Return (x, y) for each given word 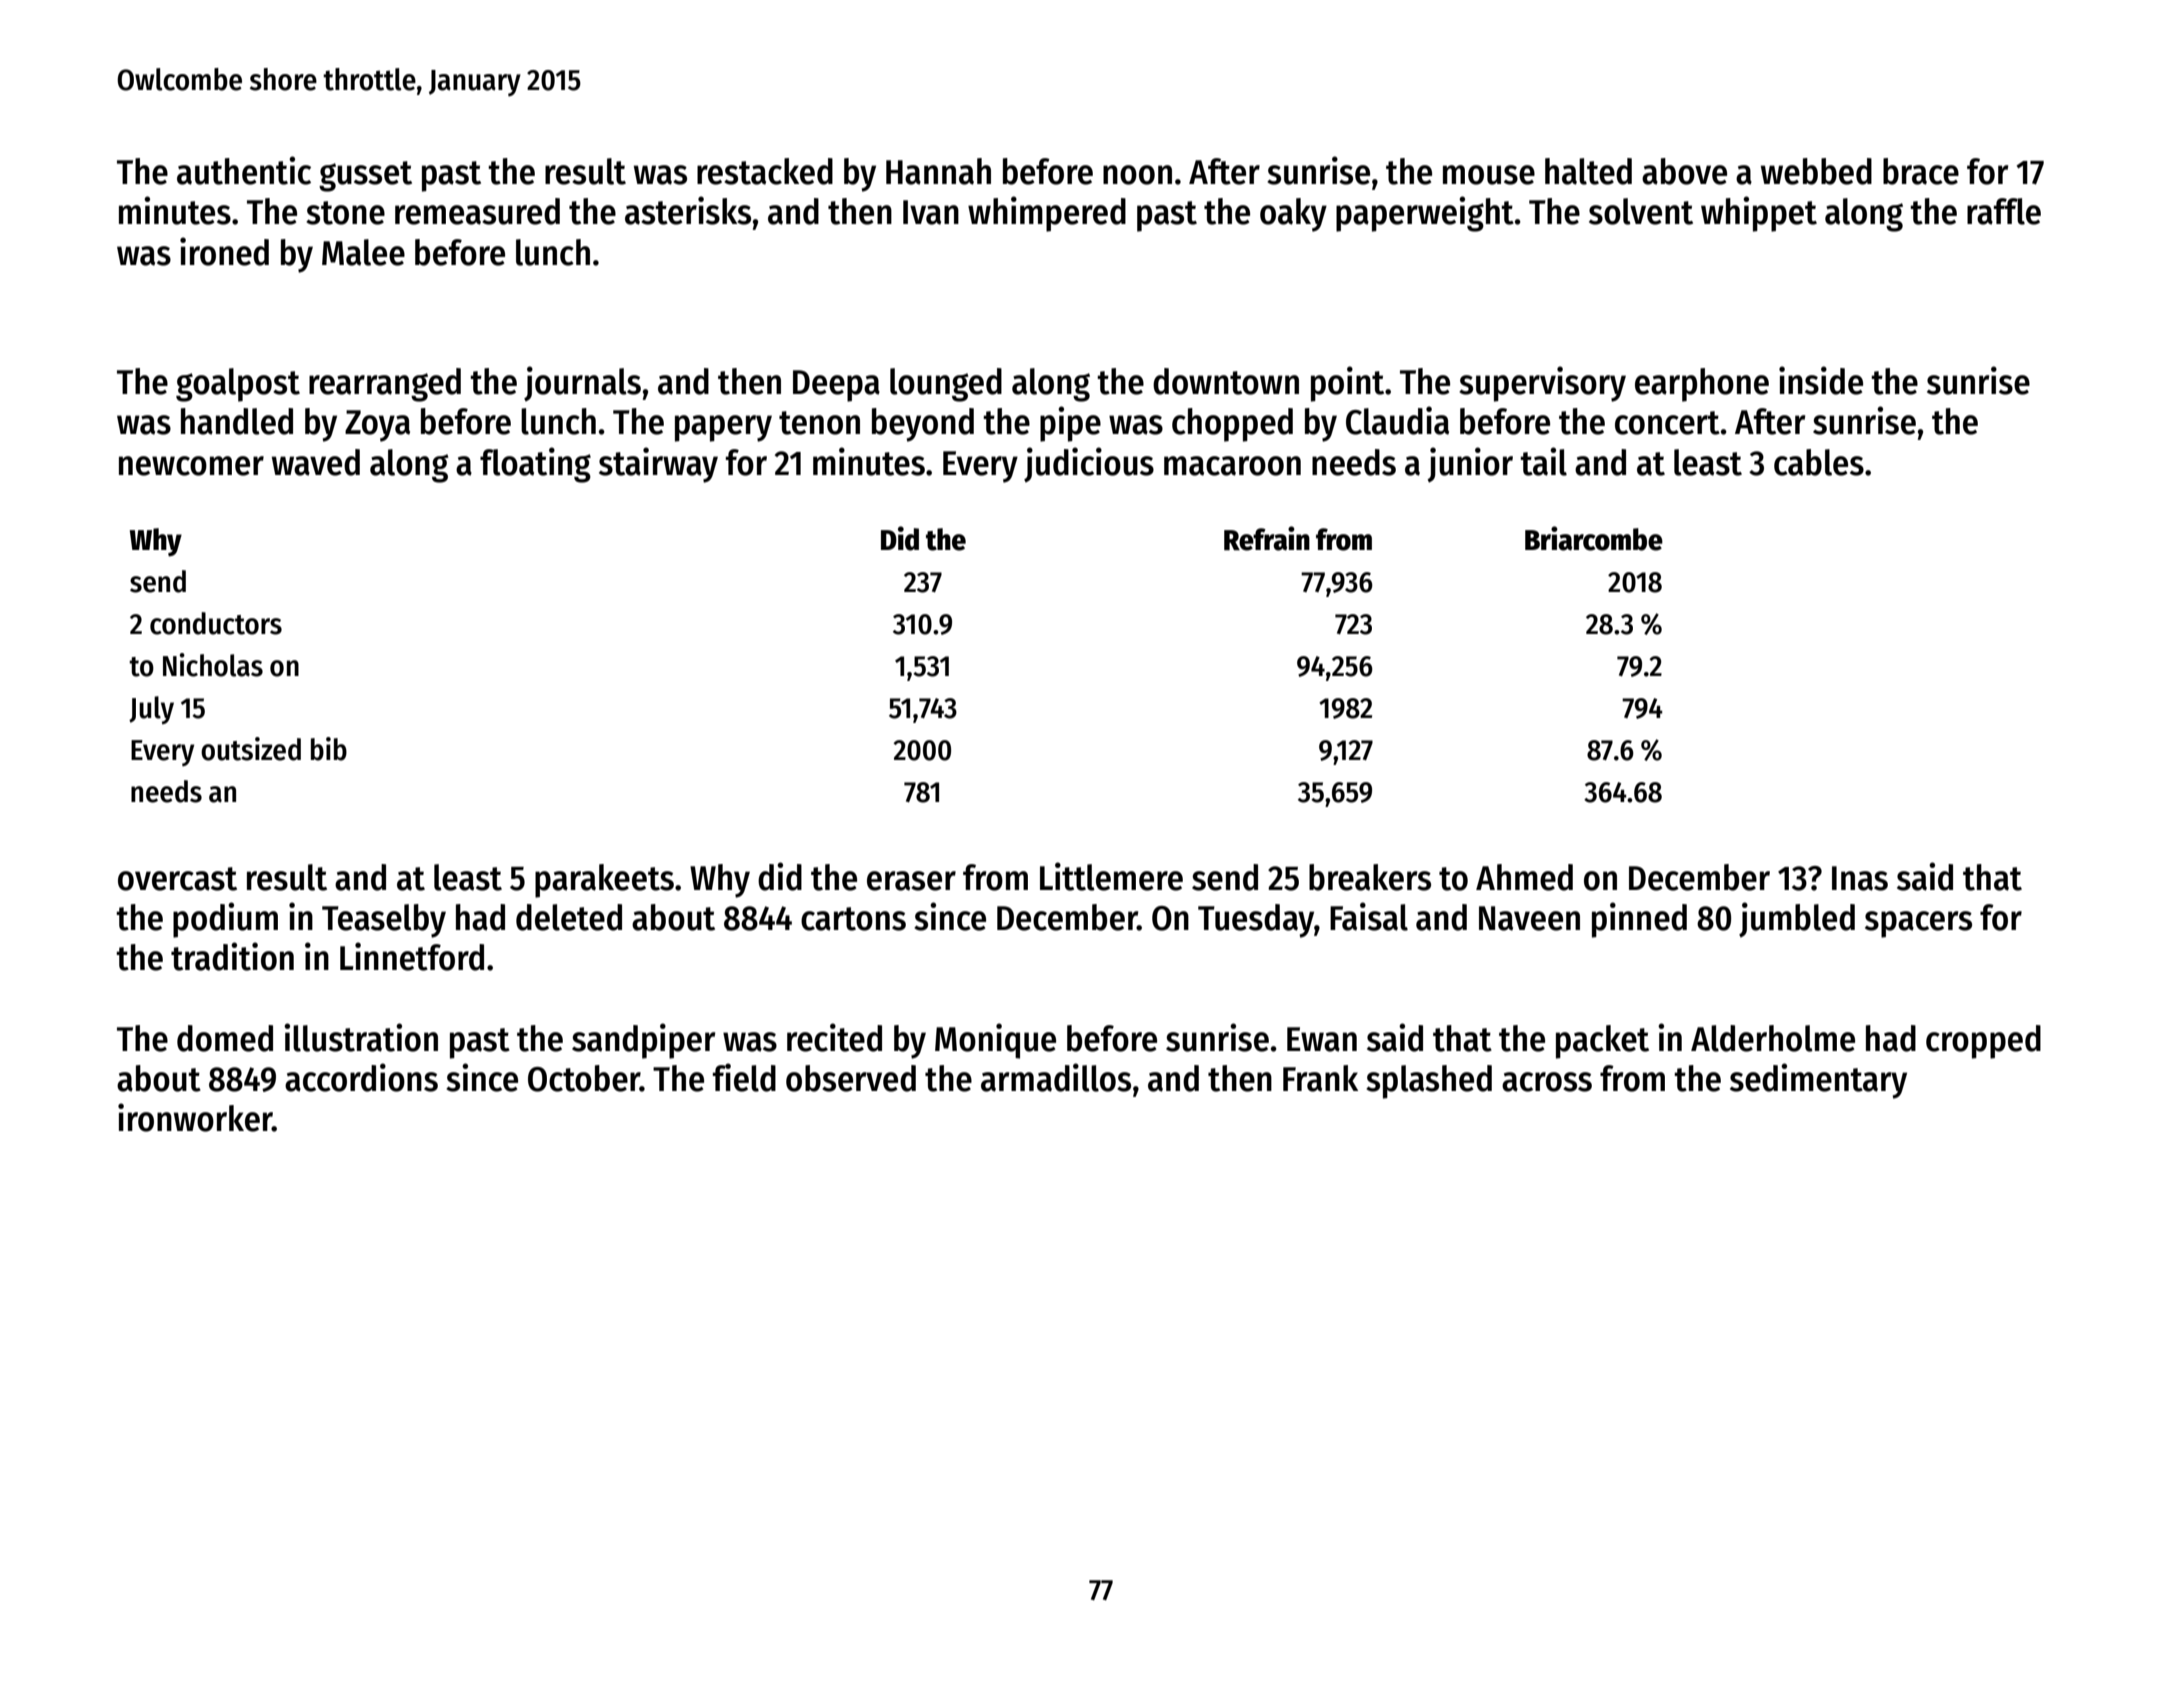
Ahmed (1524, 877)
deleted (569, 917)
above (1684, 171)
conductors (216, 623)
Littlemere (1111, 876)
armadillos (1056, 1077)
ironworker (195, 1117)
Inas (1860, 878)
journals (582, 383)
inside (1821, 380)
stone (345, 213)
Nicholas (213, 665)
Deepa (836, 386)
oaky (1293, 215)
